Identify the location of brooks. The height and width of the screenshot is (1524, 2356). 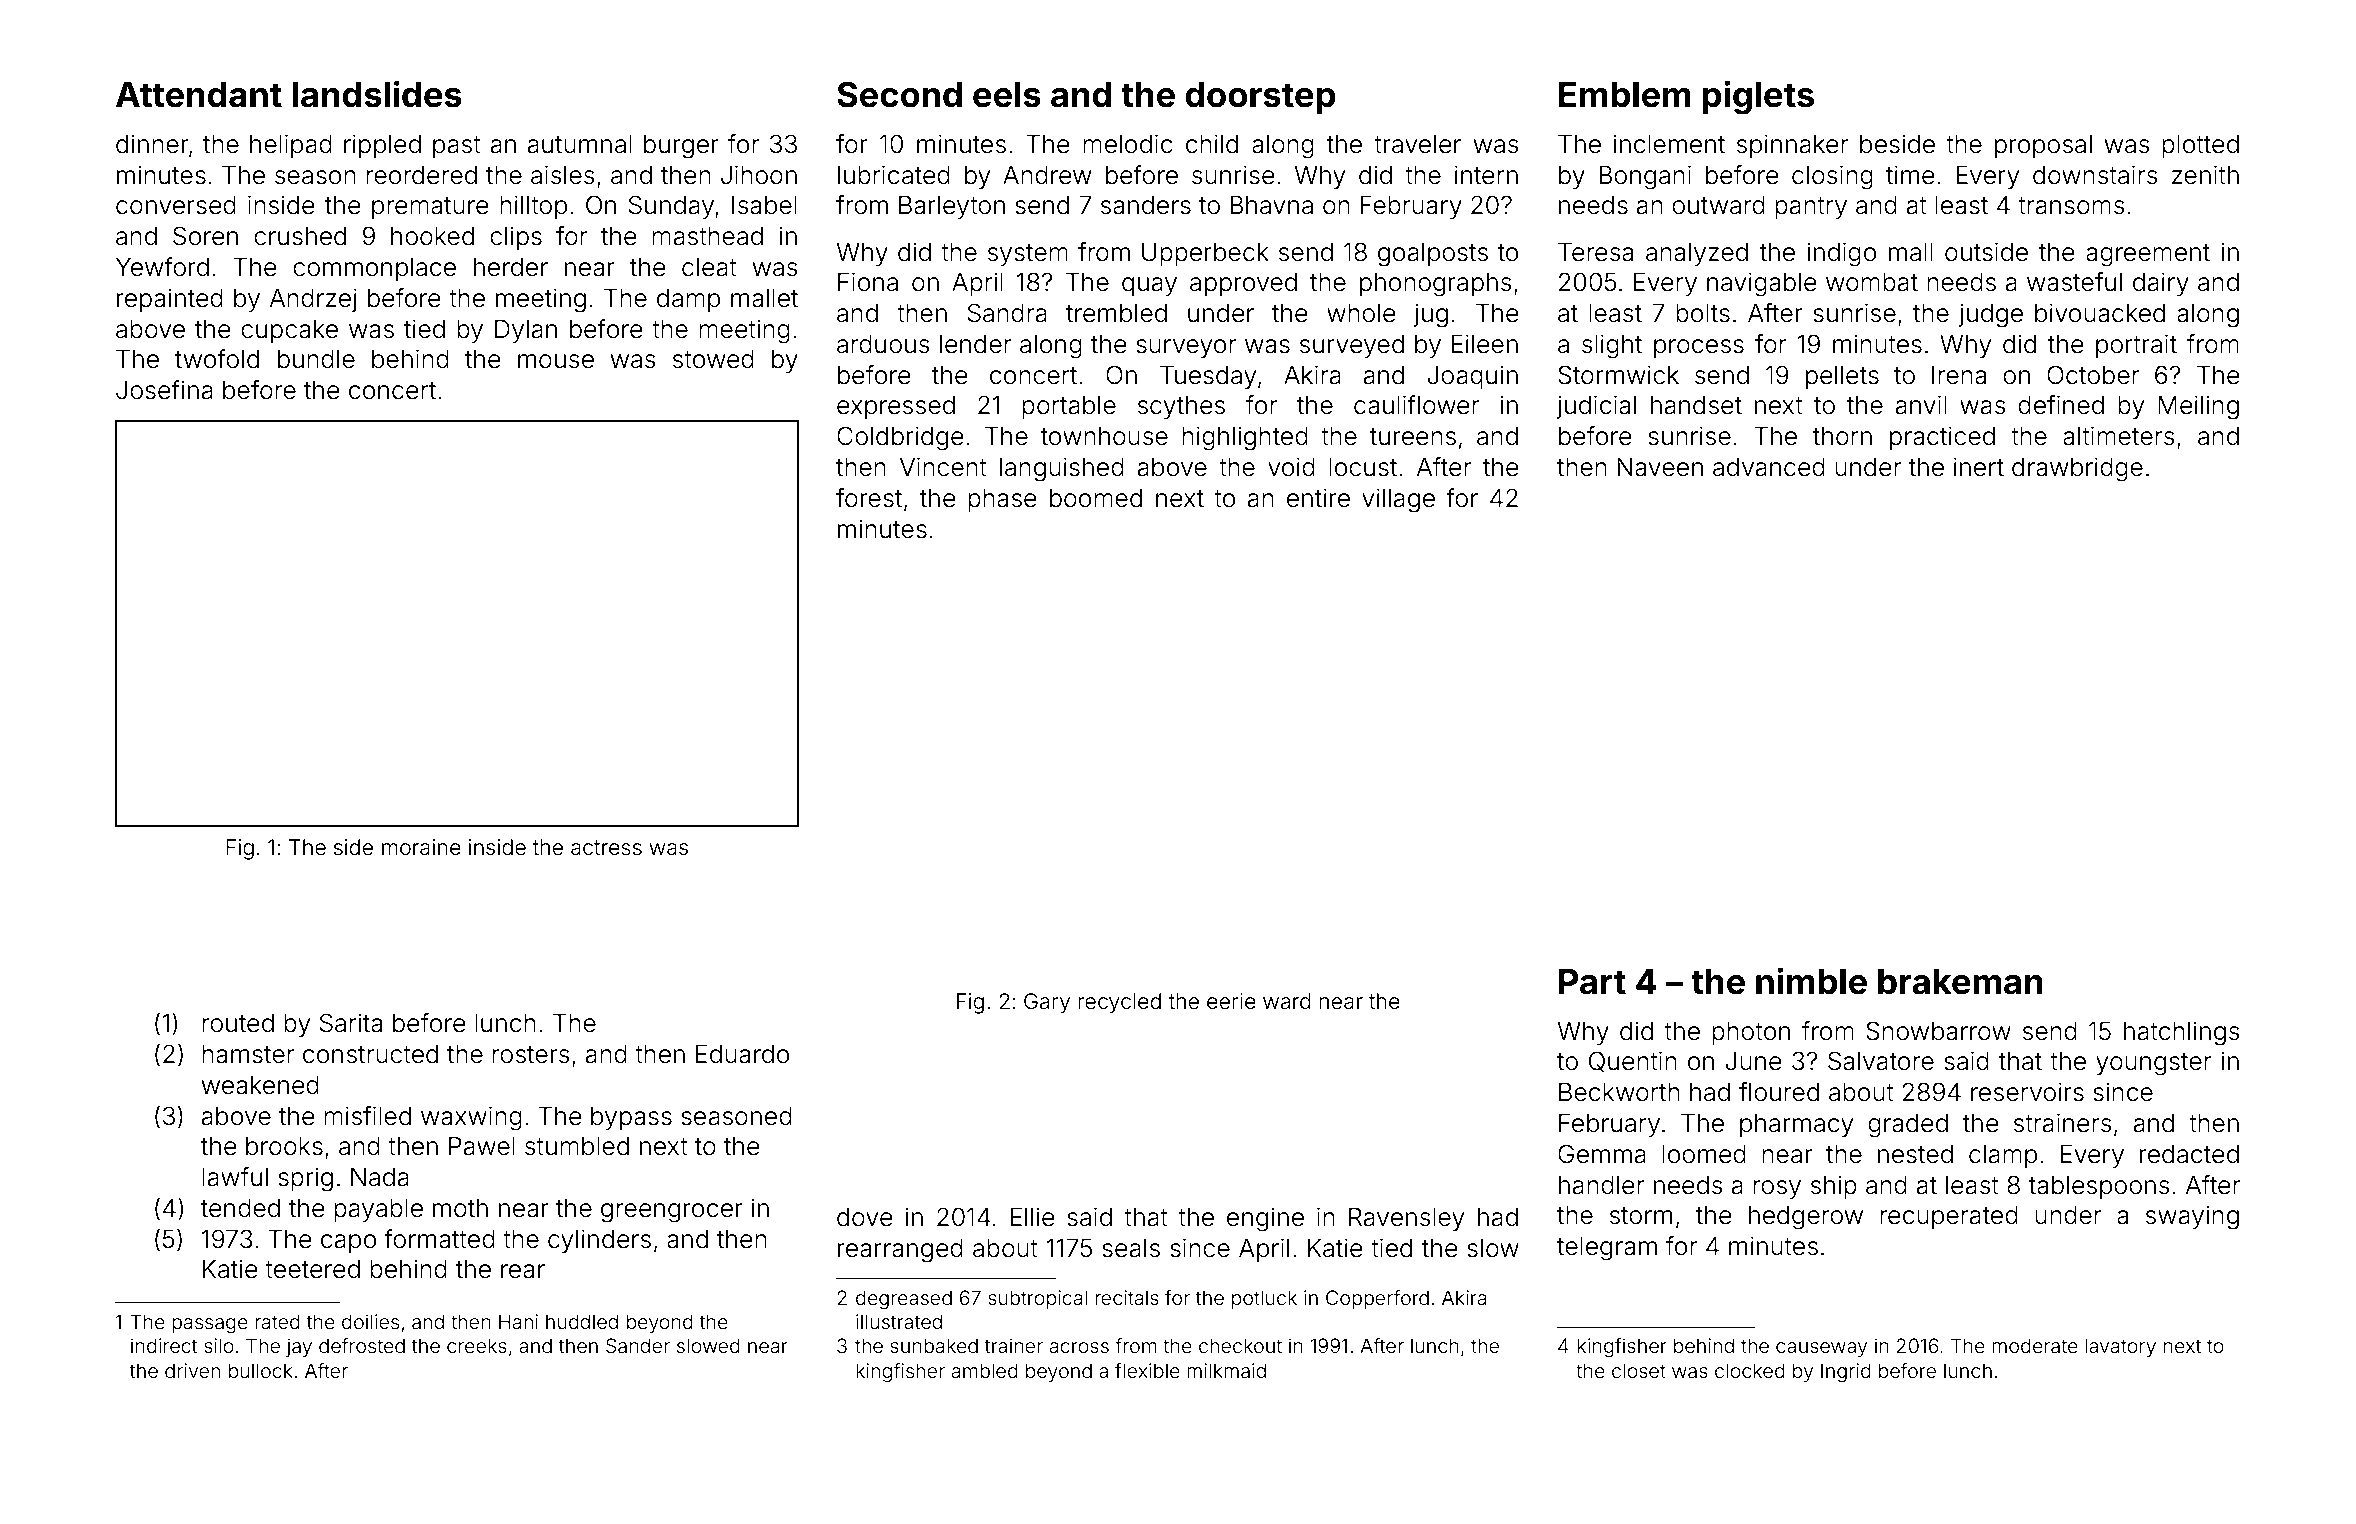
(284, 1146).
